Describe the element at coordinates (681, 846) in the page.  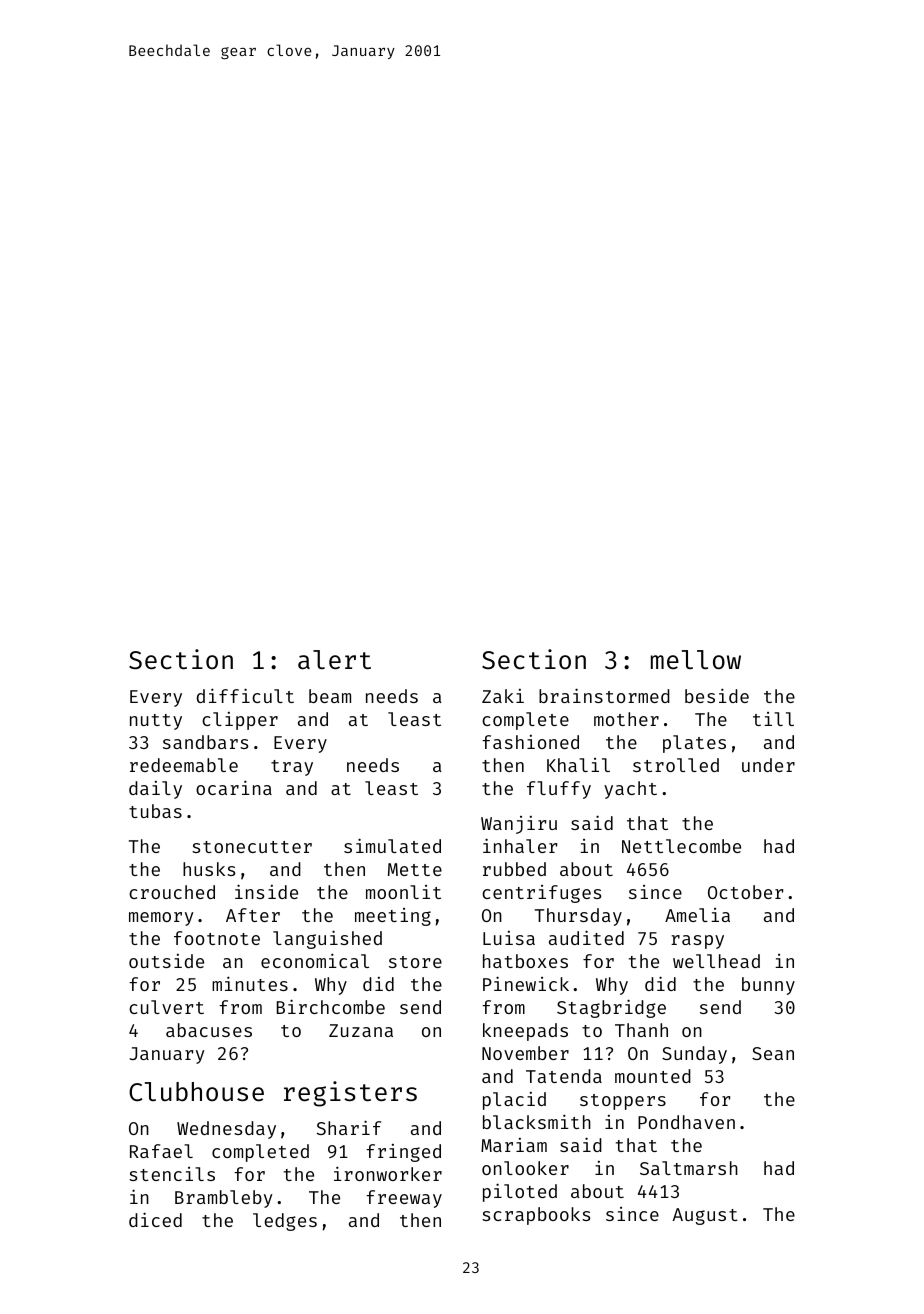
I see `Nettlecombe` at that location.
